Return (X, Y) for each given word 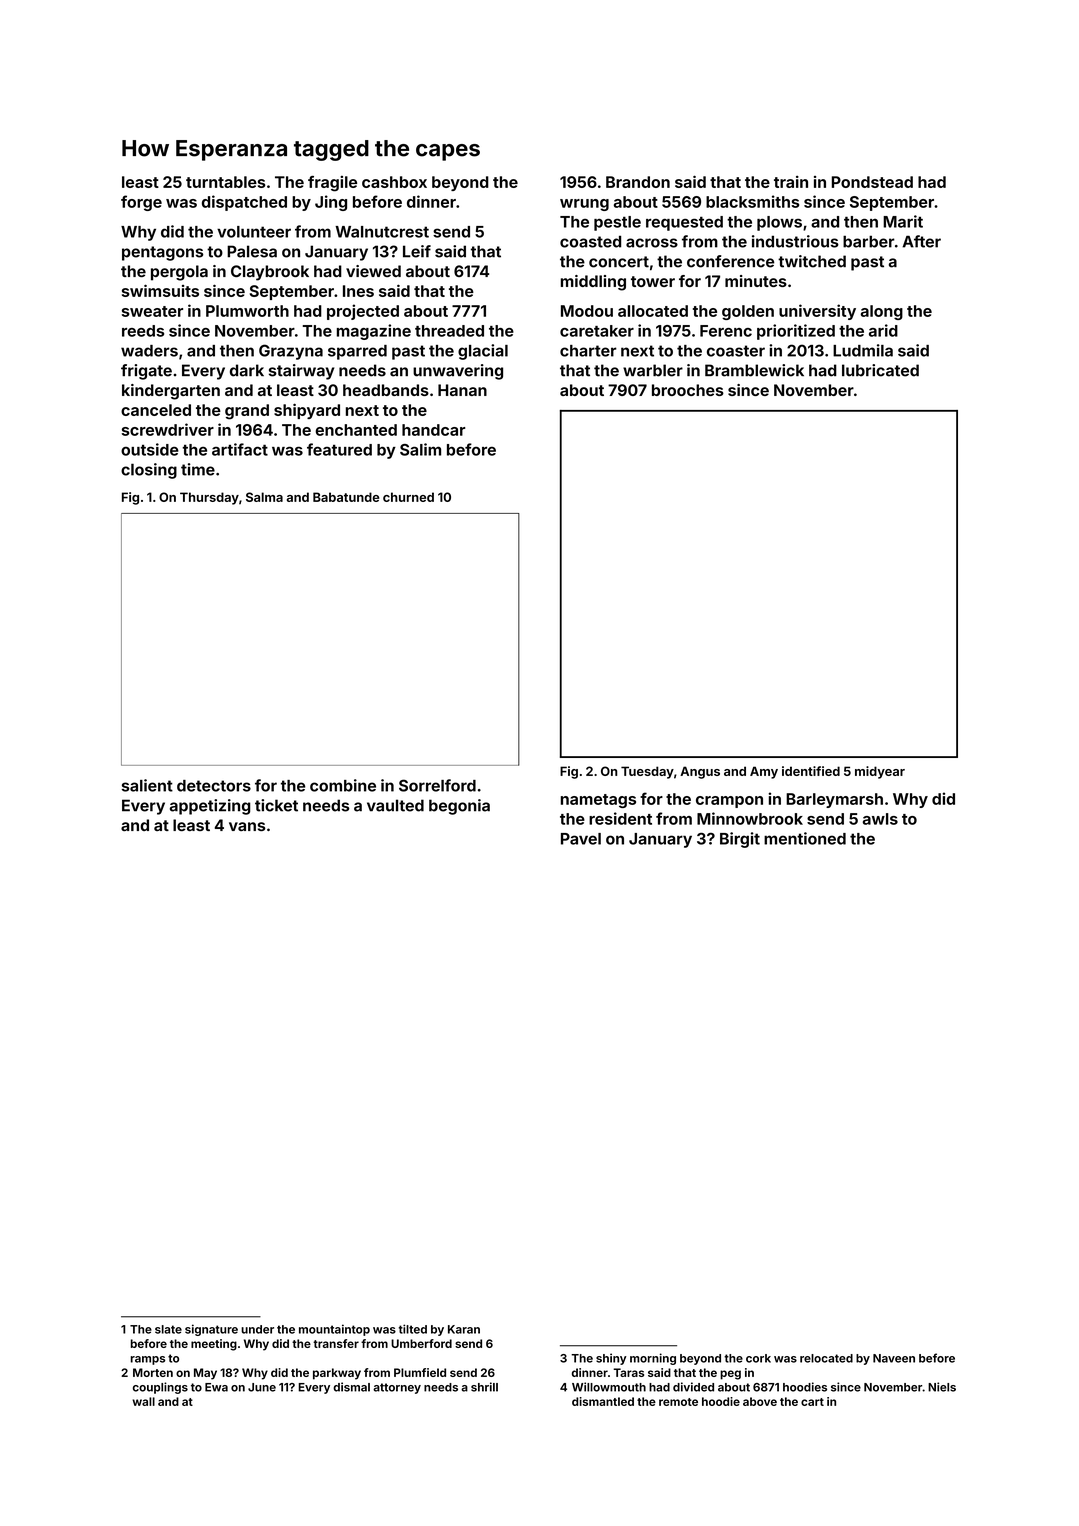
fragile (332, 184)
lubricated (880, 370)
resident (620, 818)
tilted (413, 1329)
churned (408, 497)
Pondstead (872, 182)
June (262, 1387)
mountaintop (334, 1330)
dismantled (603, 1401)
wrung (584, 205)
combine (343, 785)
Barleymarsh (834, 800)
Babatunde (346, 497)
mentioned (805, 838)
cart (812, 1402)
